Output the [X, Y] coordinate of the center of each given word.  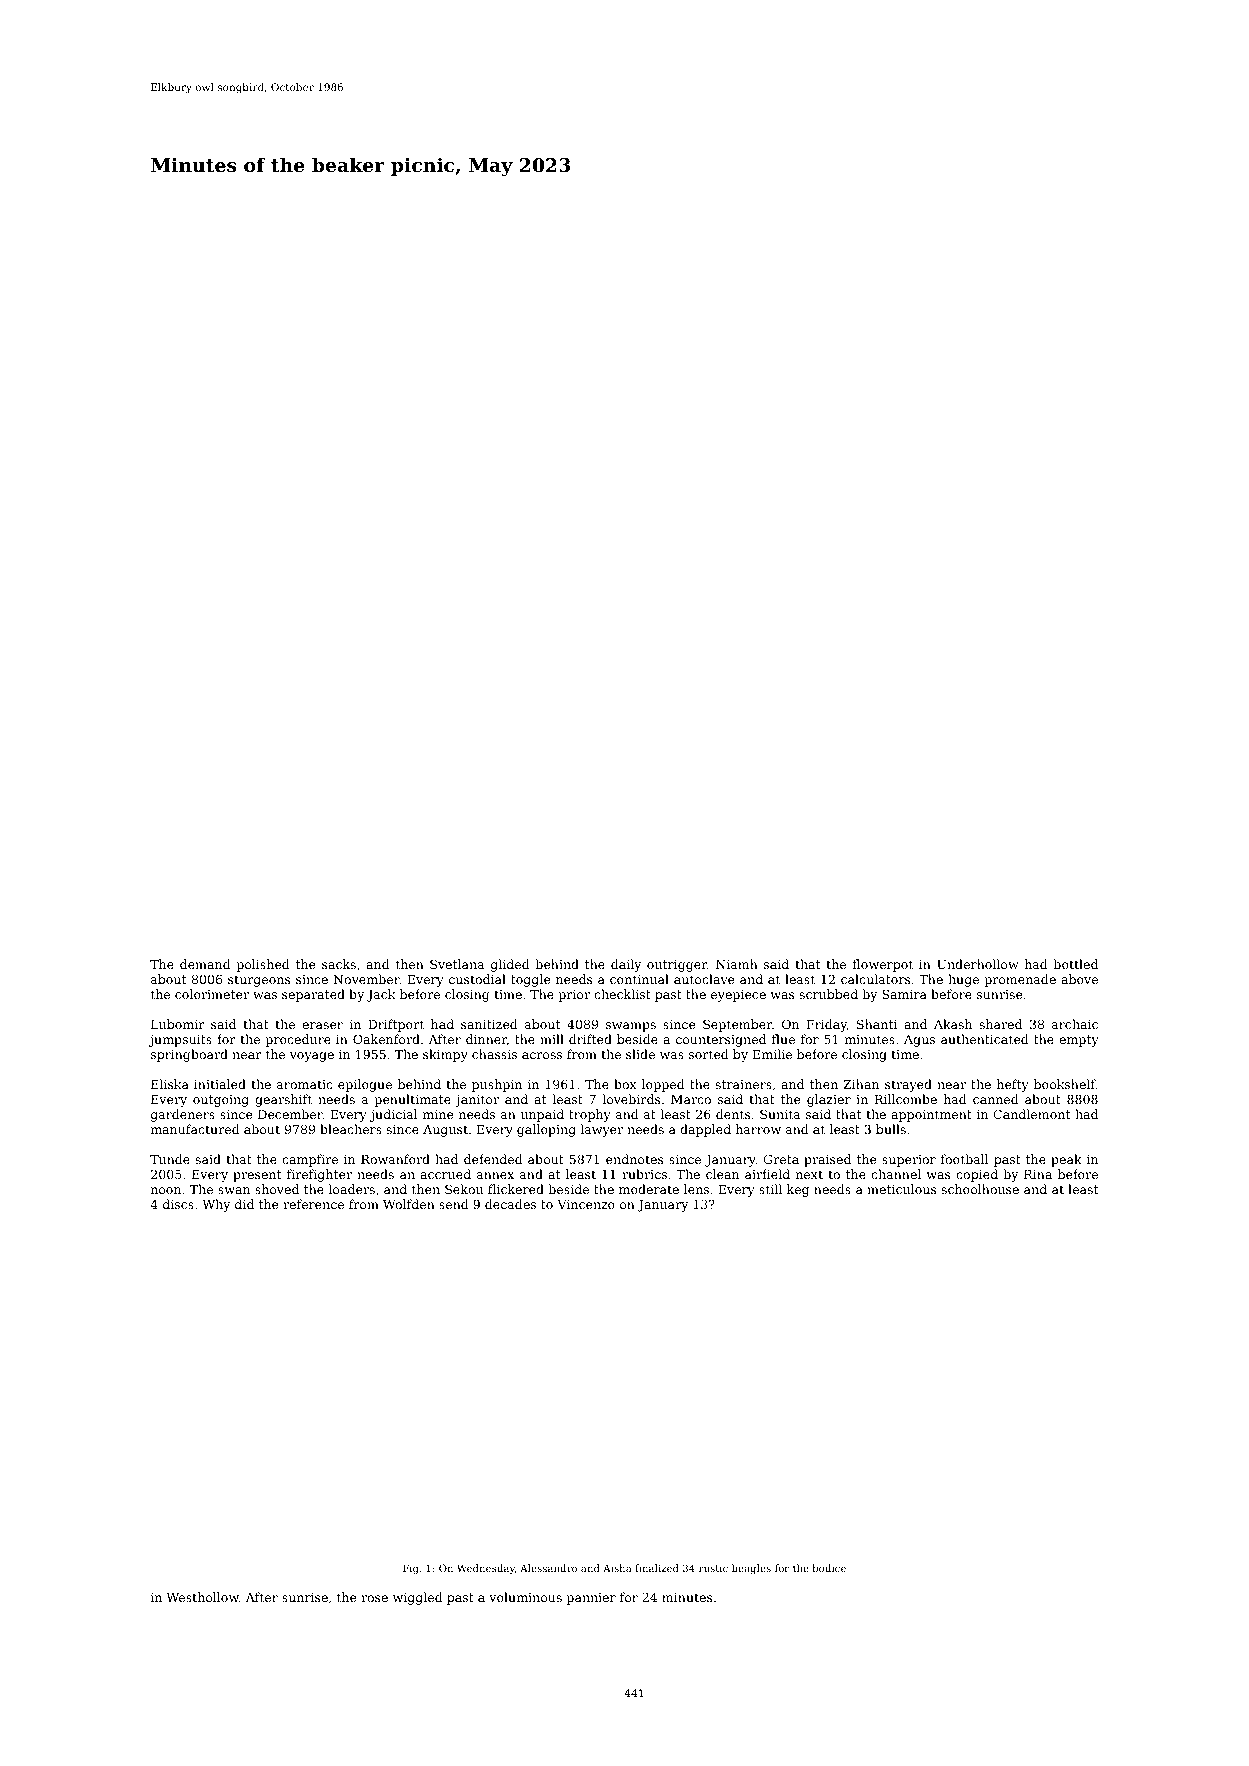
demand [205, 964]
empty [1079, 1041]
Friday [827, 1025]
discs [178, 1204]
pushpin [497, 1085]
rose [374, 1598]
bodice [829, 1568]
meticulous [901, 1189]
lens [696, 1189]
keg [798, 1190]
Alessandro [548, 1568]
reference [313, 1204]
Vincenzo [586, 1204]
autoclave [704, 979]
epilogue [365, 1085]
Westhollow [202, 1597]
